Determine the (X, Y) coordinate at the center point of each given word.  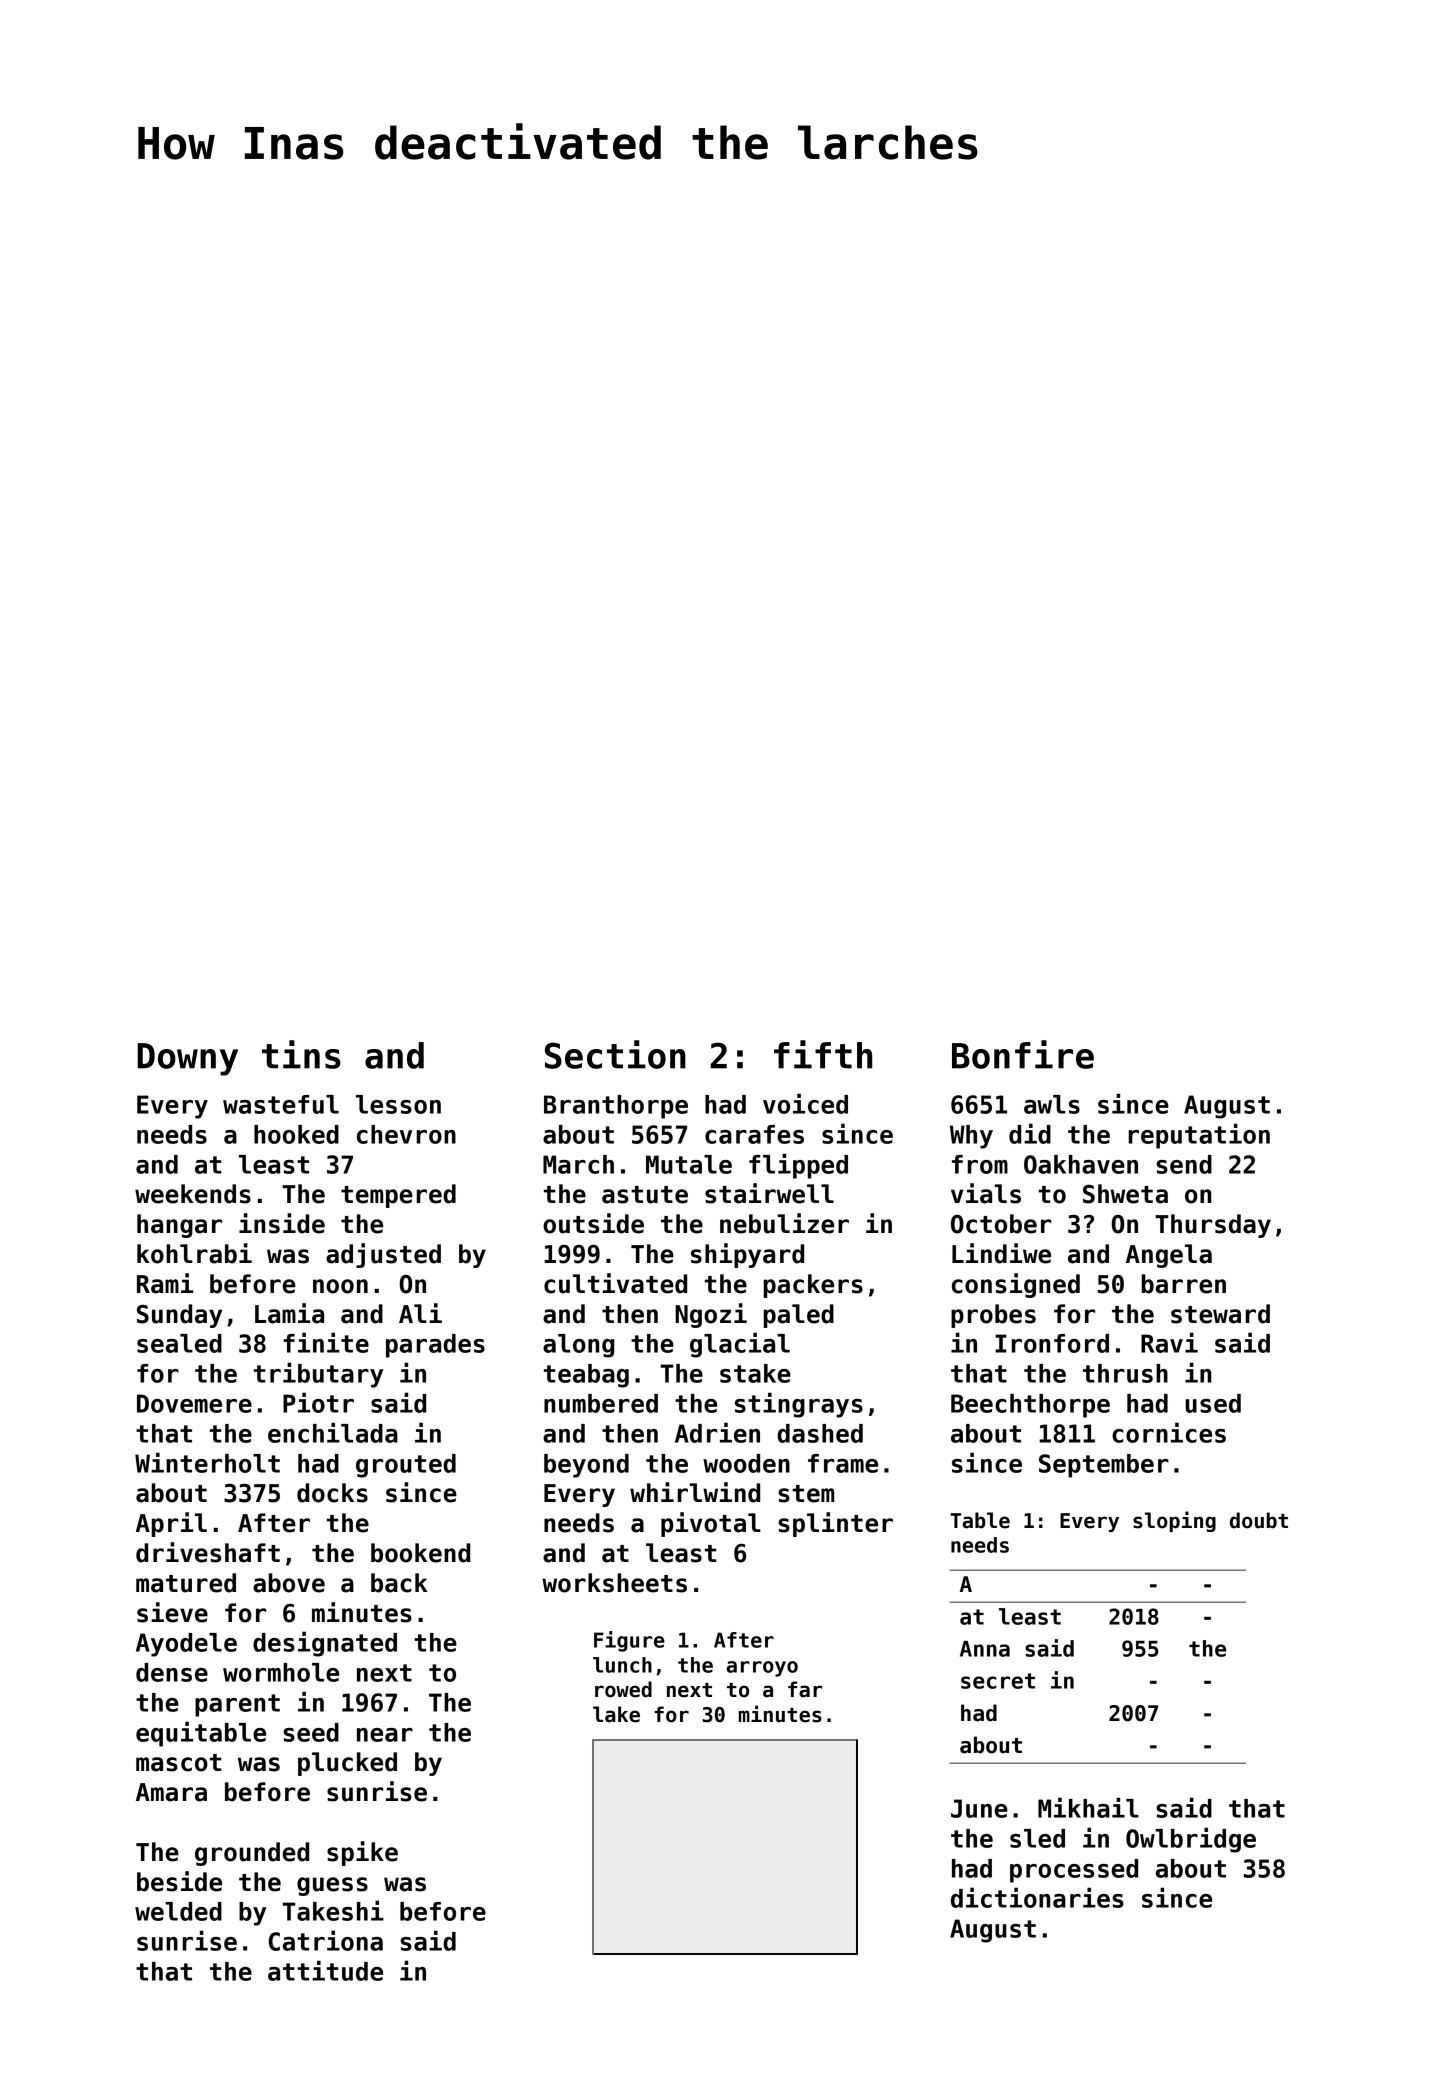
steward (1220, 1314)
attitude (325, 1970)
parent (237, 1705)
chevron (406, 1134)
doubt (1259, 1520)
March (578, 1164)
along (578, 1346)
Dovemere (194, 1403)
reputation (1199, 1136)
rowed (623, 1689)
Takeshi (333, 1910)
